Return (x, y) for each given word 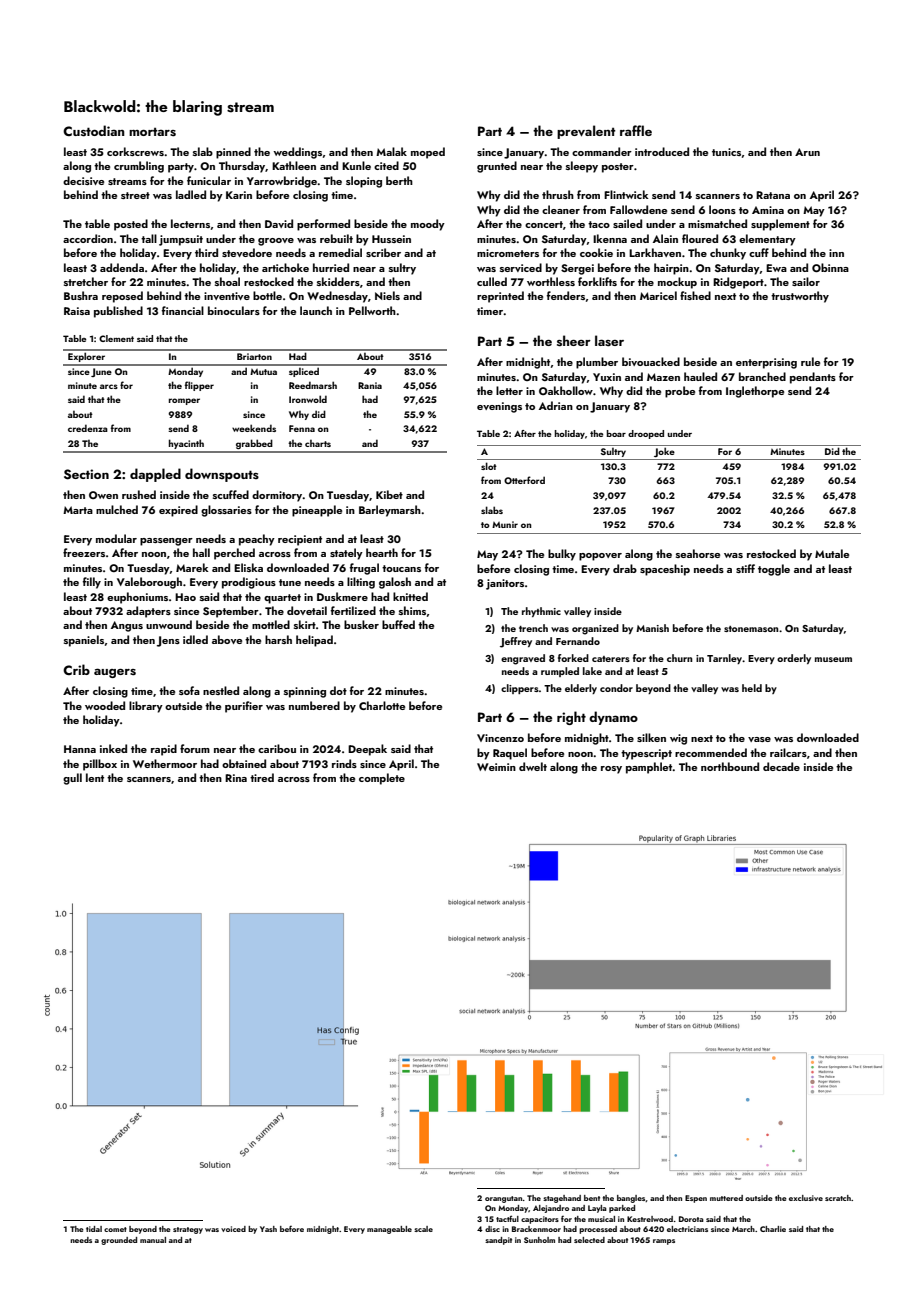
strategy (188, 1230)
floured (700, 238)
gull (72, 779)
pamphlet (649, 768)
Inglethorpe (755, 392)
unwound (169, 624)
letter (509, 390)
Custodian (94, 131)
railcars (788, 752)
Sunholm (539, 1240)
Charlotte (382, 705)
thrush (558, 194)
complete (382, 779)
